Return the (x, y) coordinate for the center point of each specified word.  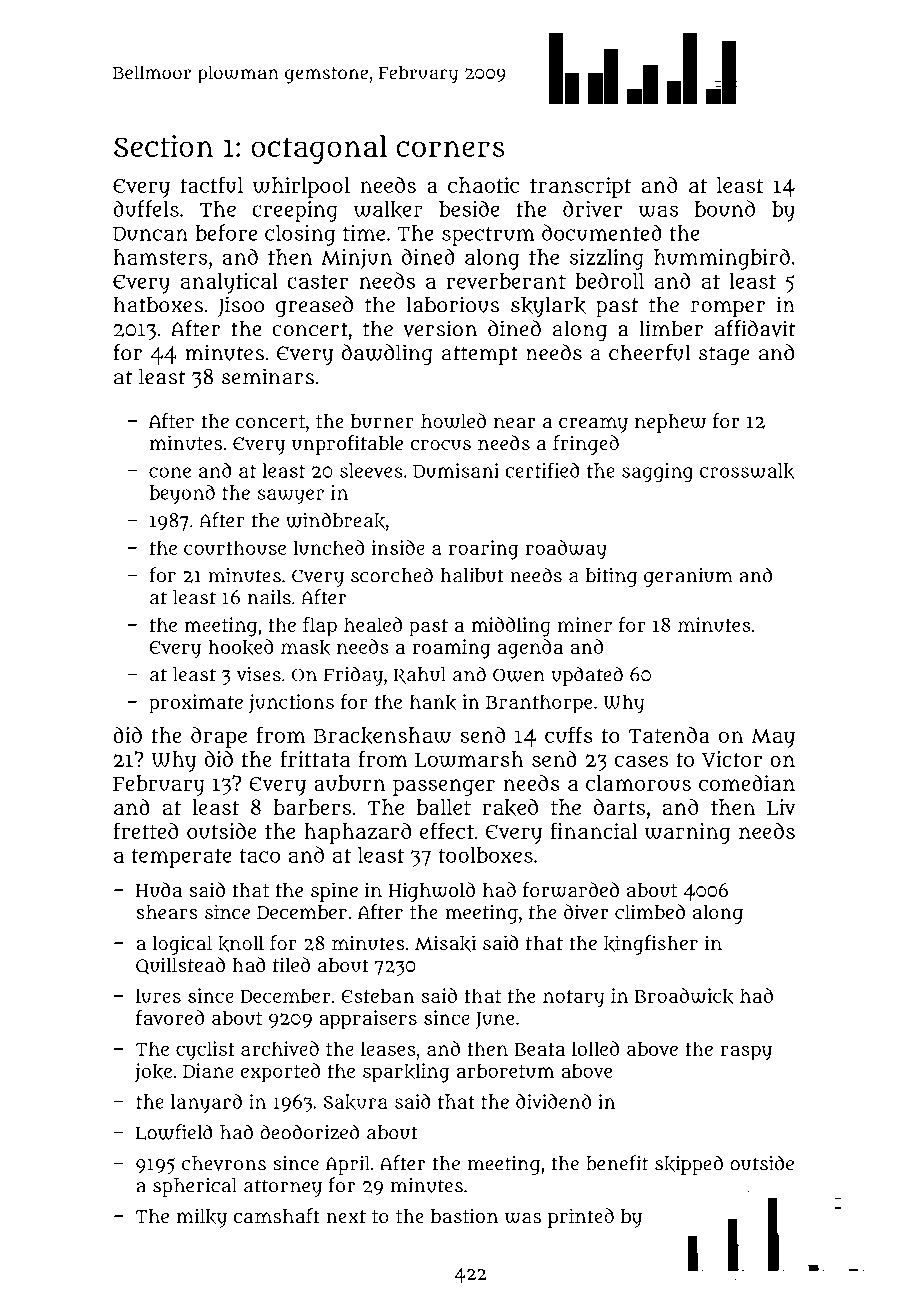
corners (450, 149)
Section (163, 146)
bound (725, 208)
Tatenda (669, 734)
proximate (196, 704)
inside (398, 547)
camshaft (276, 1215)
